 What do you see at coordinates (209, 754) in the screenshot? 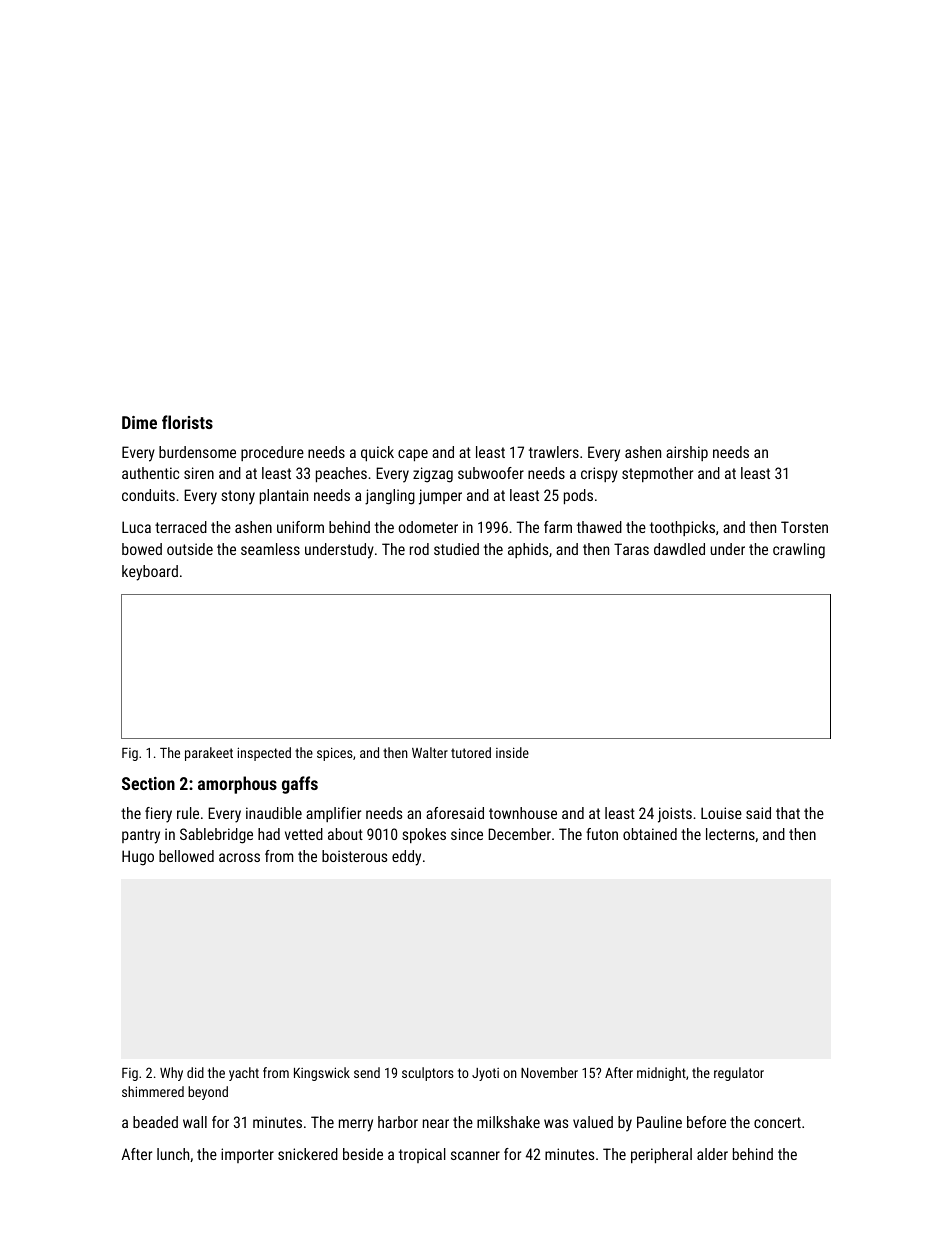
I see `parakeet` at bounding box center [209, 754].
